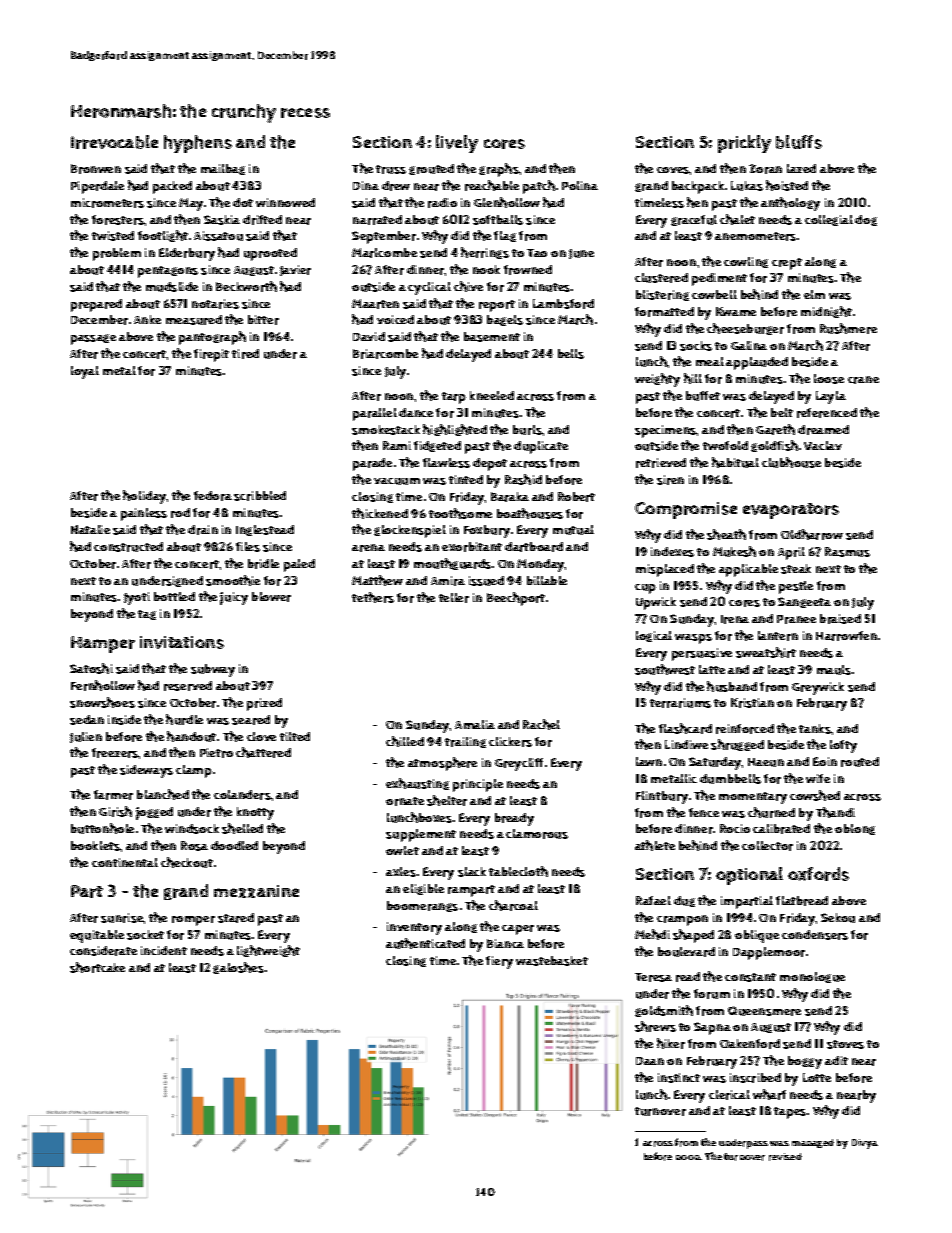 The height and width of the page is (1233, 952). I want to click on snowshoes, so click(102, 702).
